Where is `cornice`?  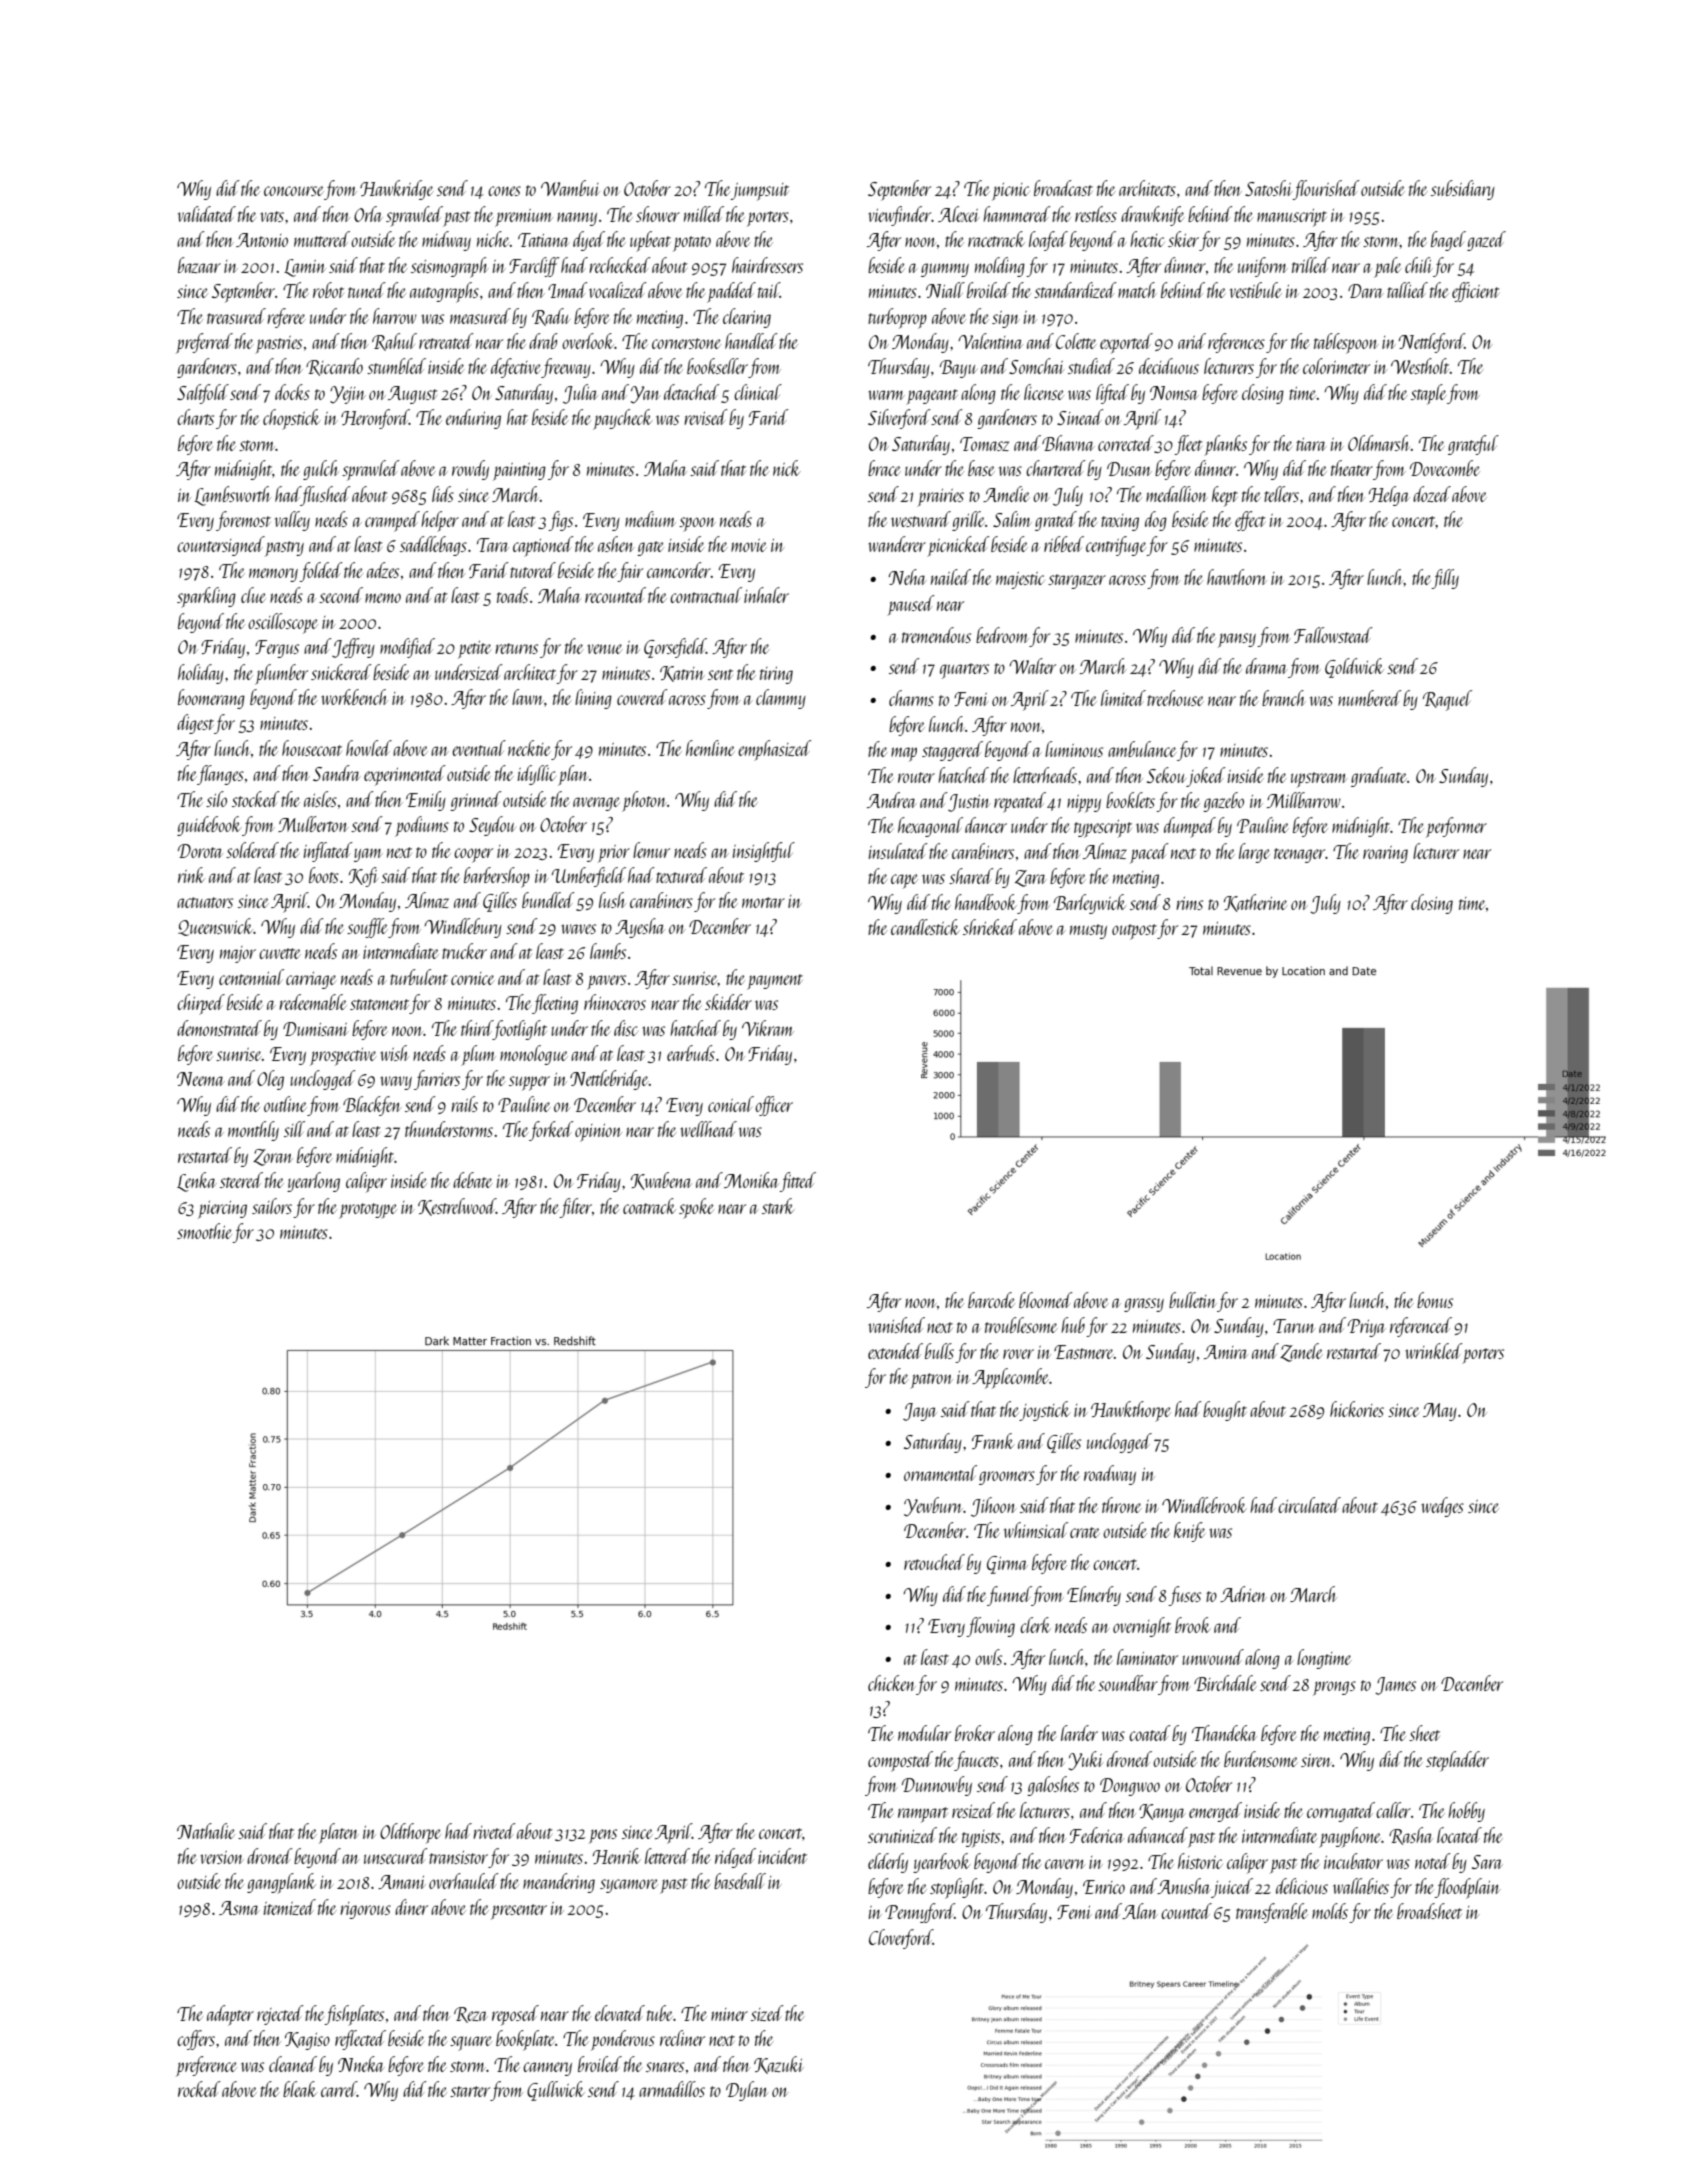
cornice is located at coordinates (472, 978).
